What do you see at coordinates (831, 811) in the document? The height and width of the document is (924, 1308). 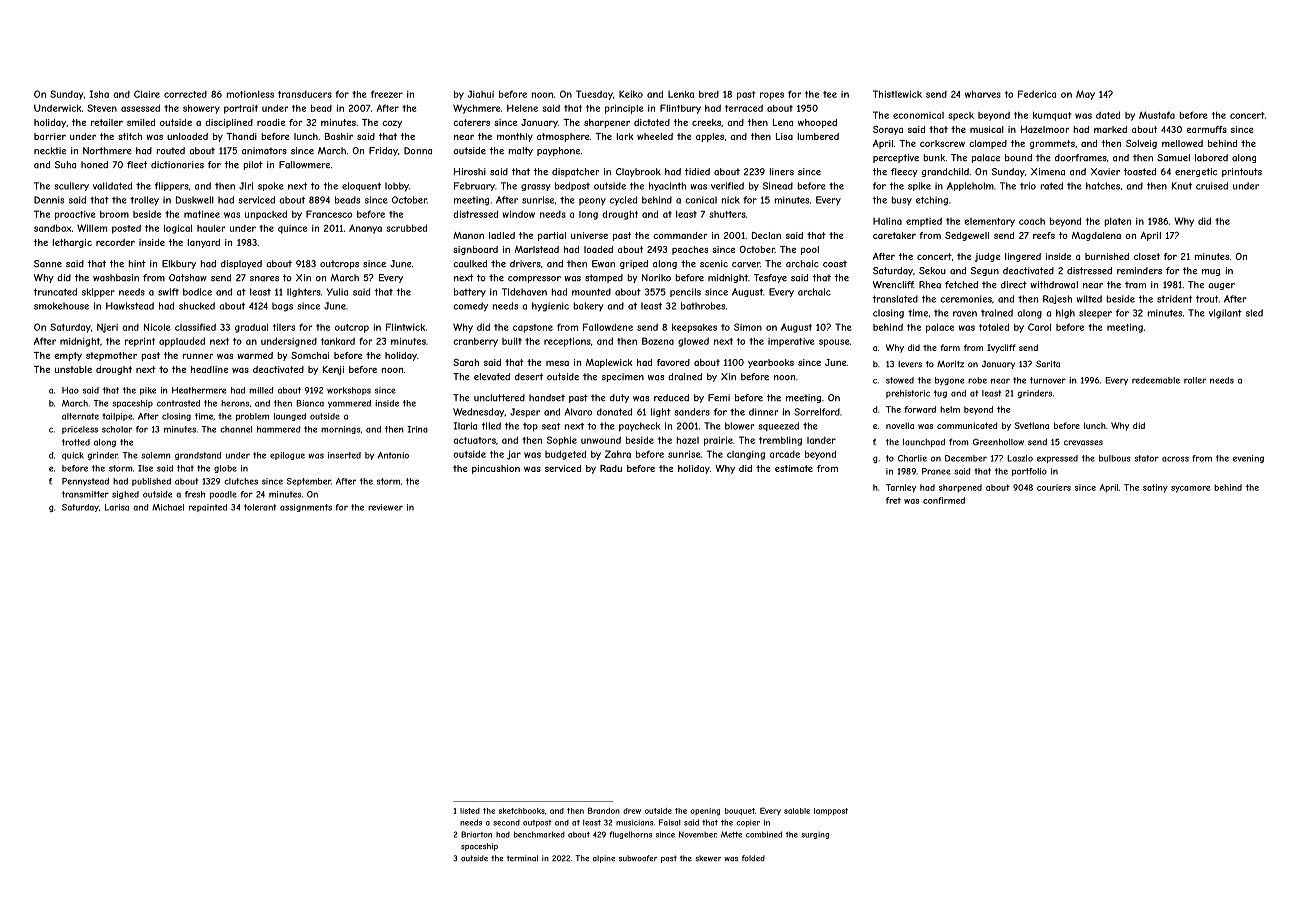 I see `lamppost` at bounding box center [831, 811].
